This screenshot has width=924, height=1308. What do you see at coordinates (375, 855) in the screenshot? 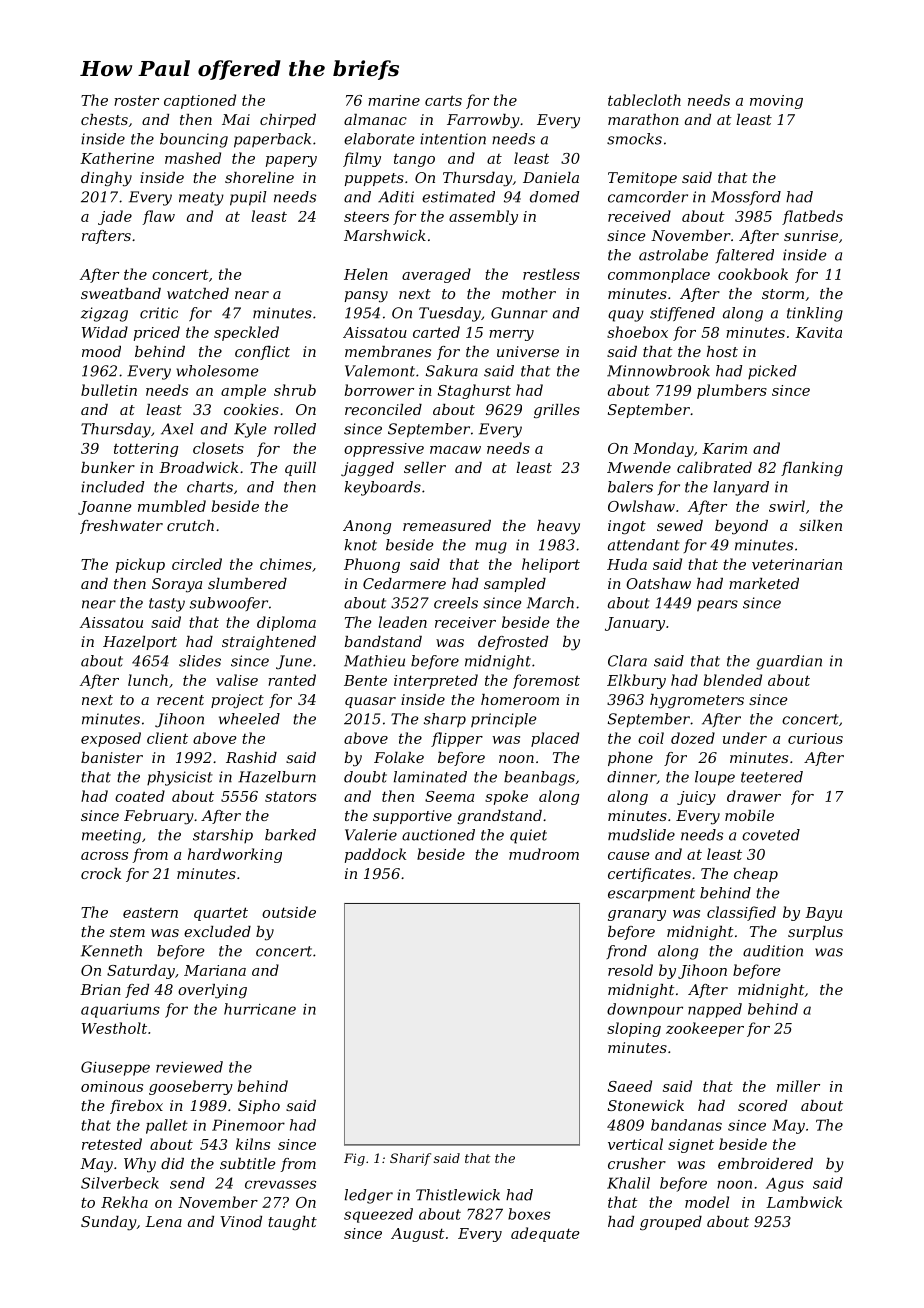
I see `paddock` at bounding box center [375, 855].
